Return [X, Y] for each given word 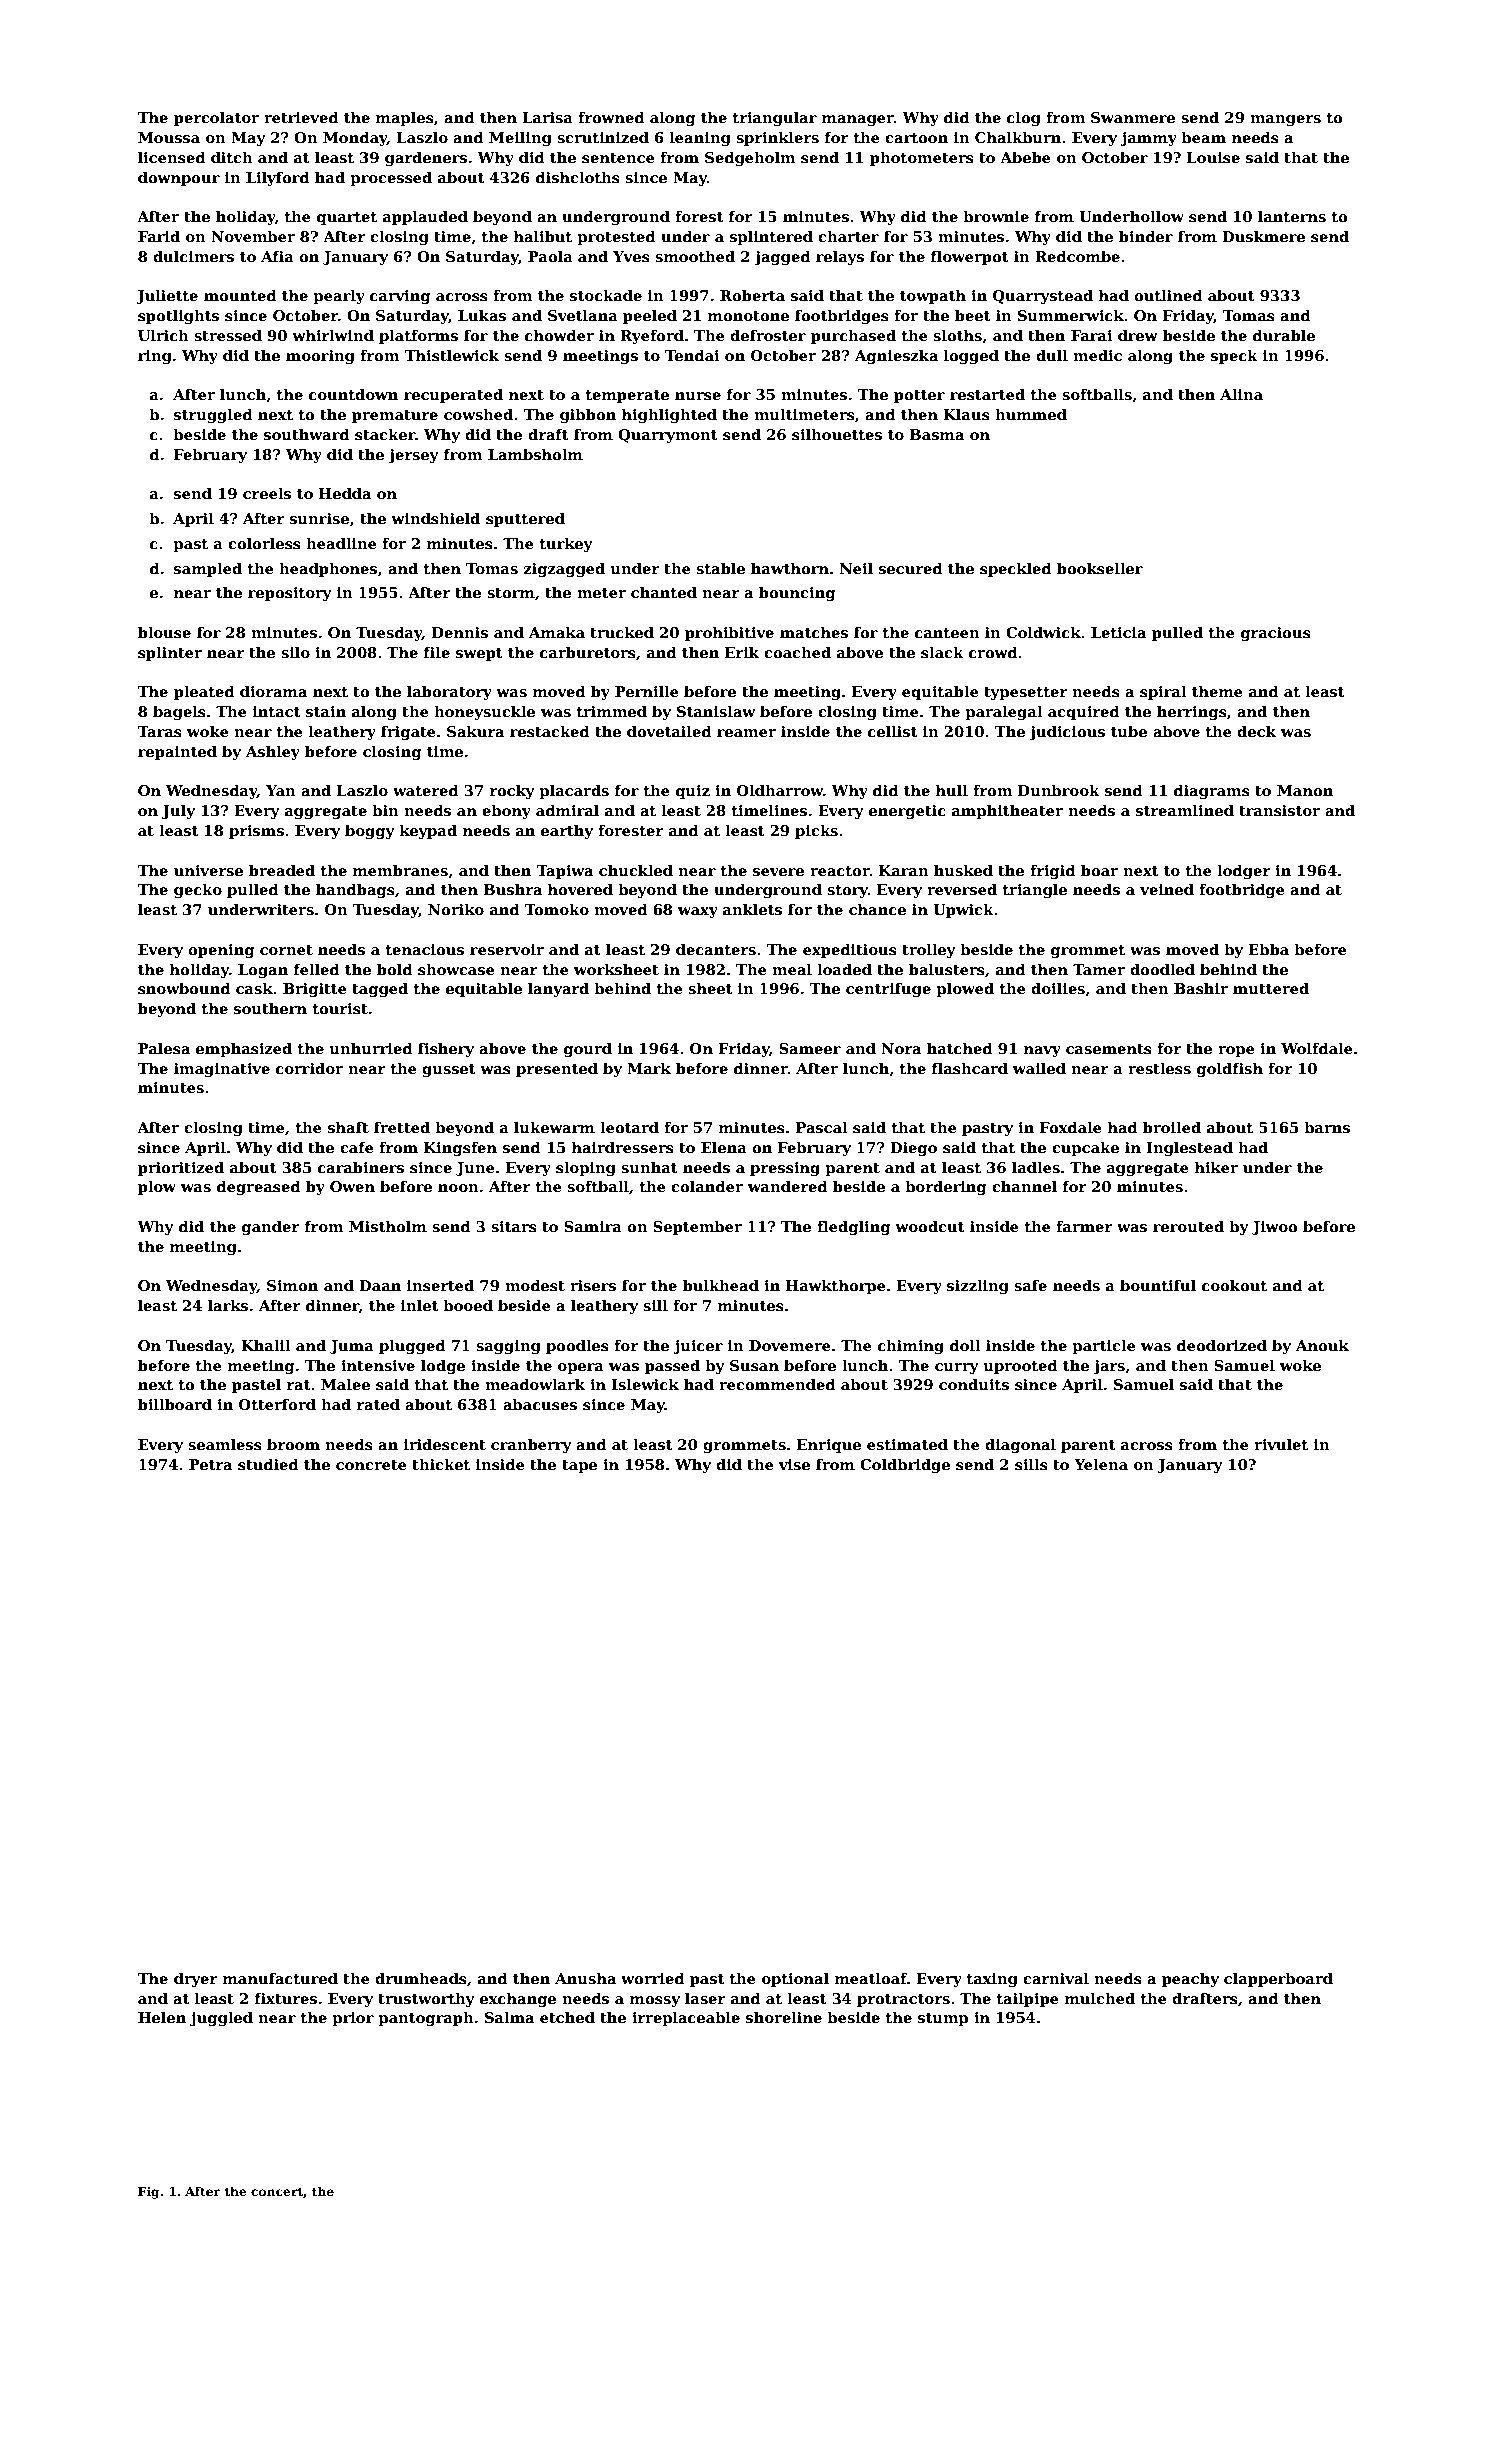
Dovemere [790, 1345]
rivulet [1281, 1444]
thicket [441, 1464]
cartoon [916, 138]
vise [794, 1464]
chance [877, 909]
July [178, 811]
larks [228, 1305]
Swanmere [1133, 117]
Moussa [169, 137]
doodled [1162, 969]
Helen [162, 2017]
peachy [1190, 1979]
